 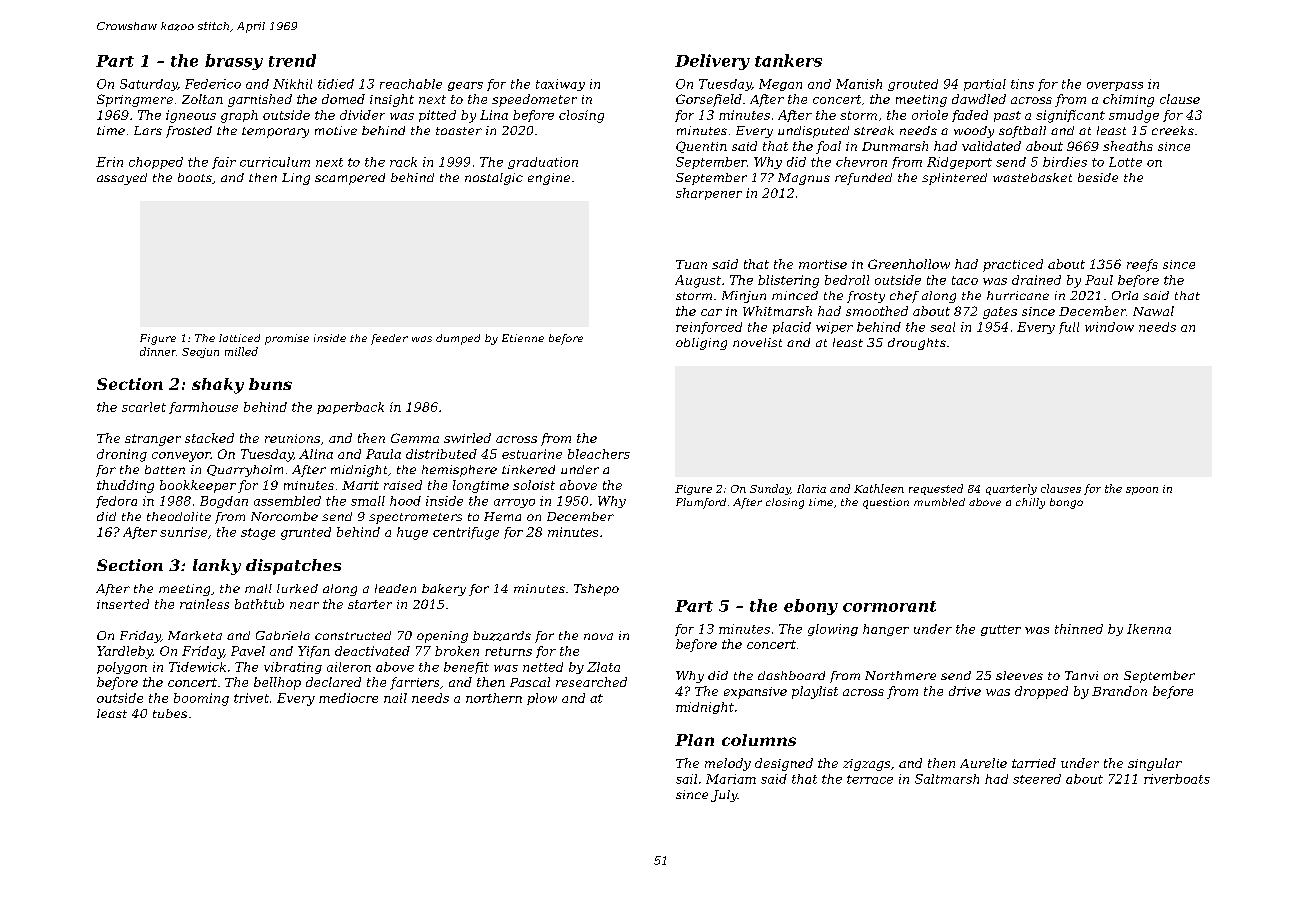 I want to click on graduation, so click(x=543, y=163).
